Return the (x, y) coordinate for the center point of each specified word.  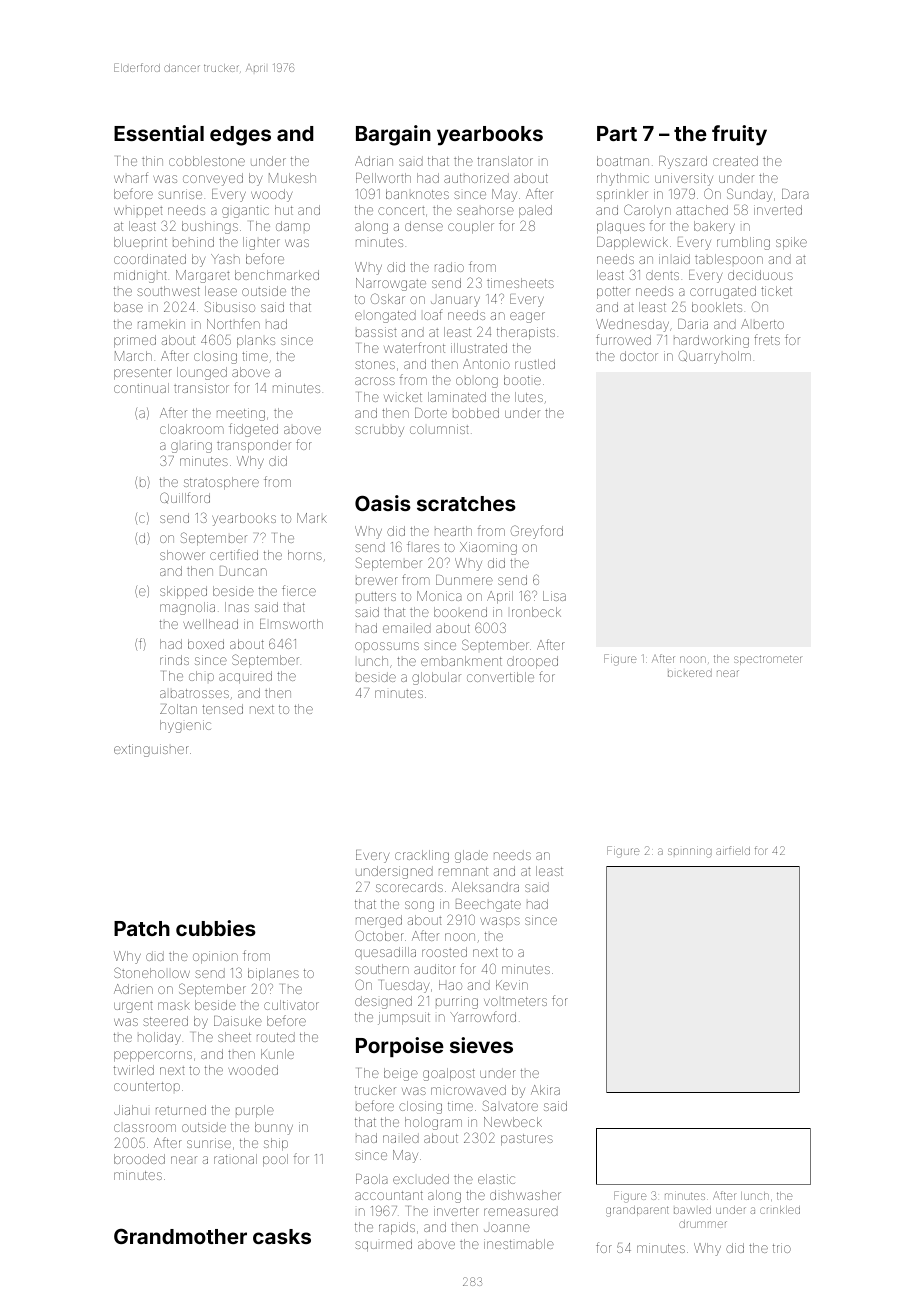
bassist (376, 332)
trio (782, 1248)
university (684, 179)
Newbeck (513, 1122)
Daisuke (238, 1021)
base (128, 307)
